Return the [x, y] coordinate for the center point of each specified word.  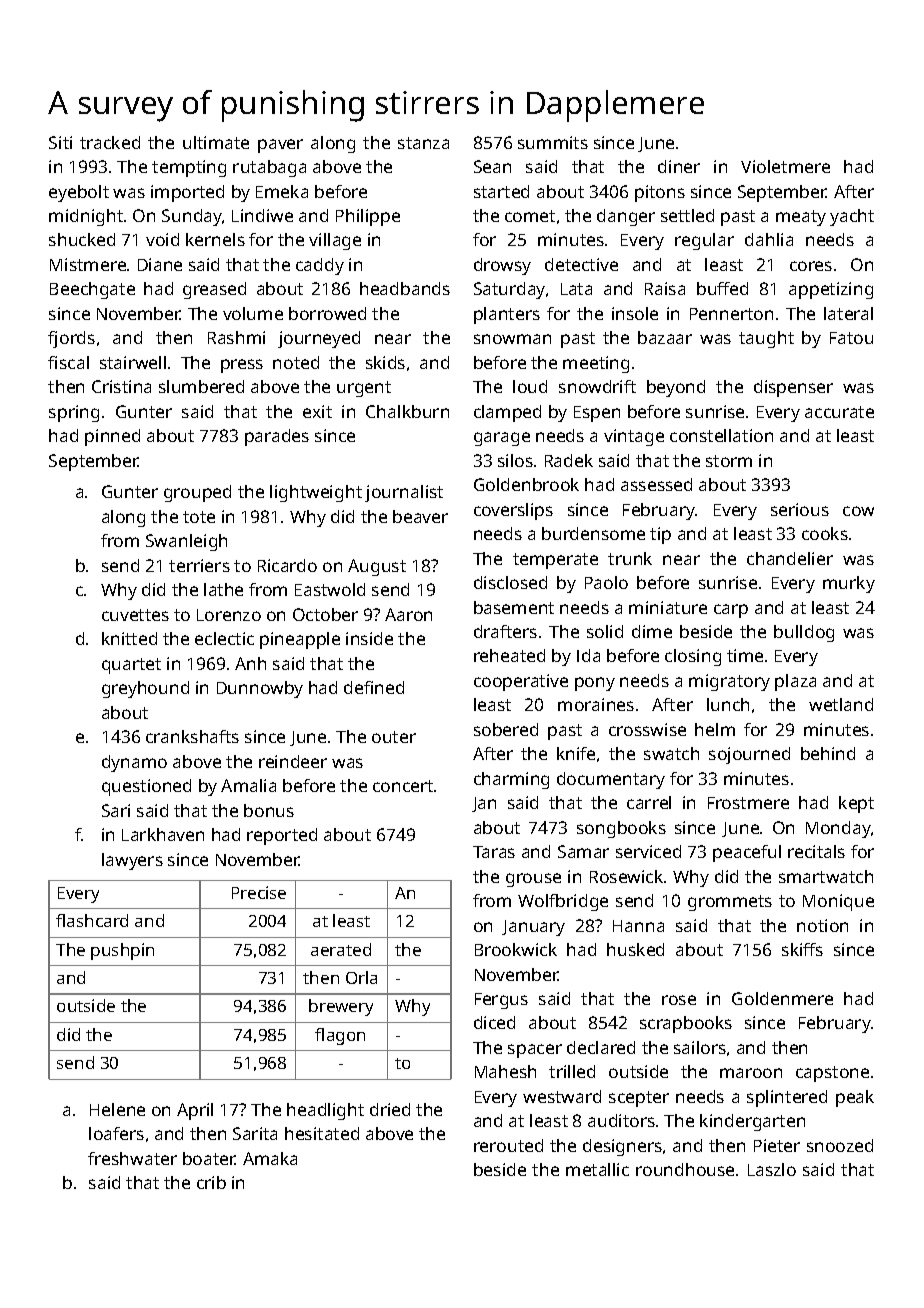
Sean [492, 166]
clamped [507, 413]
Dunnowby [260, 689]
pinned [112, 437]
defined [374, 687]
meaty [801, 218]
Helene [117, 1109]
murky [849, 584]
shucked [82, 239]
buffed [722, 288]
